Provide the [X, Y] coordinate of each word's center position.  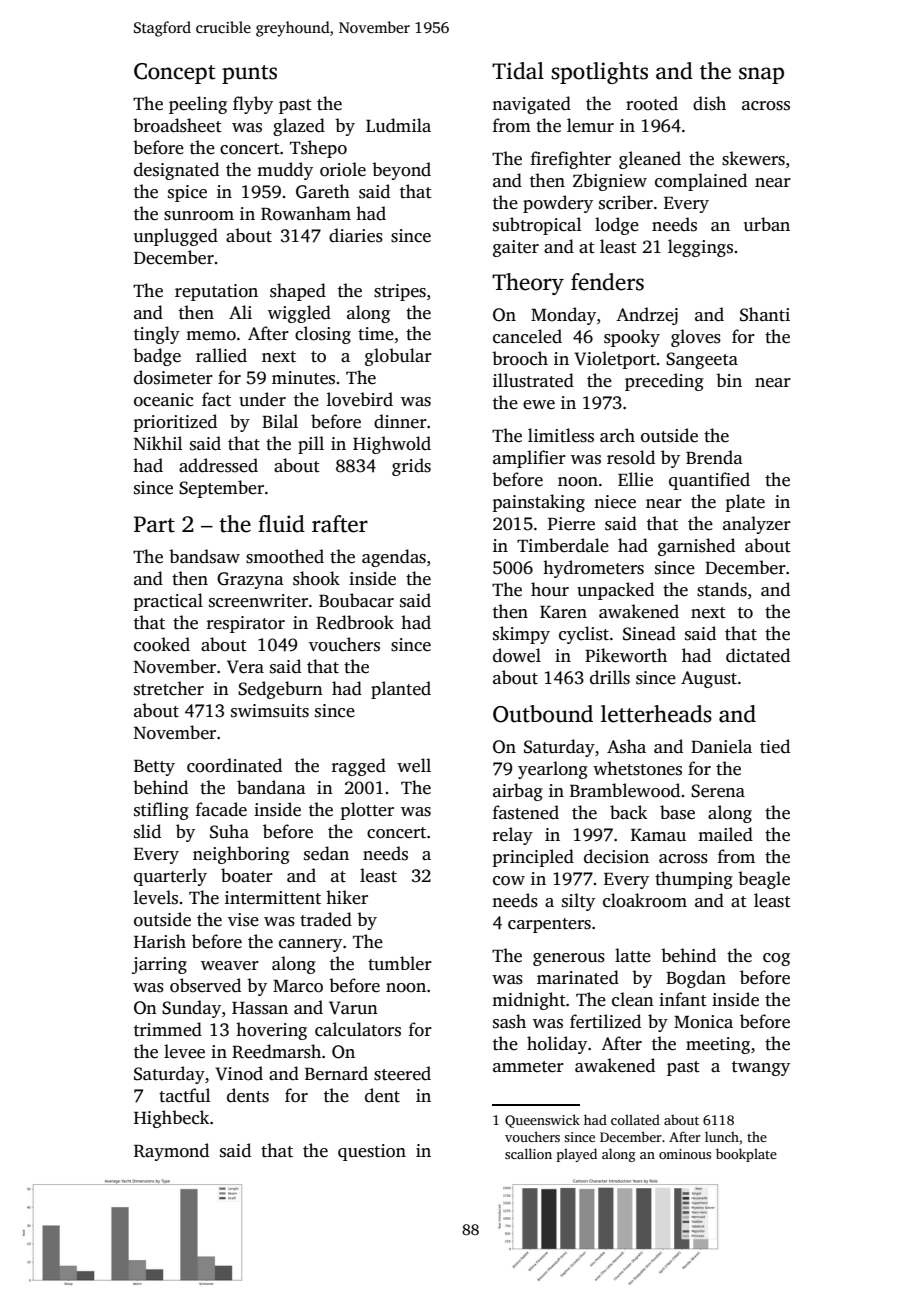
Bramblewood [625, 790]
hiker [347, 897]
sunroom [199, 216]
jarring [159, 965]
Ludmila [398, 125]
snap [761, 75]
